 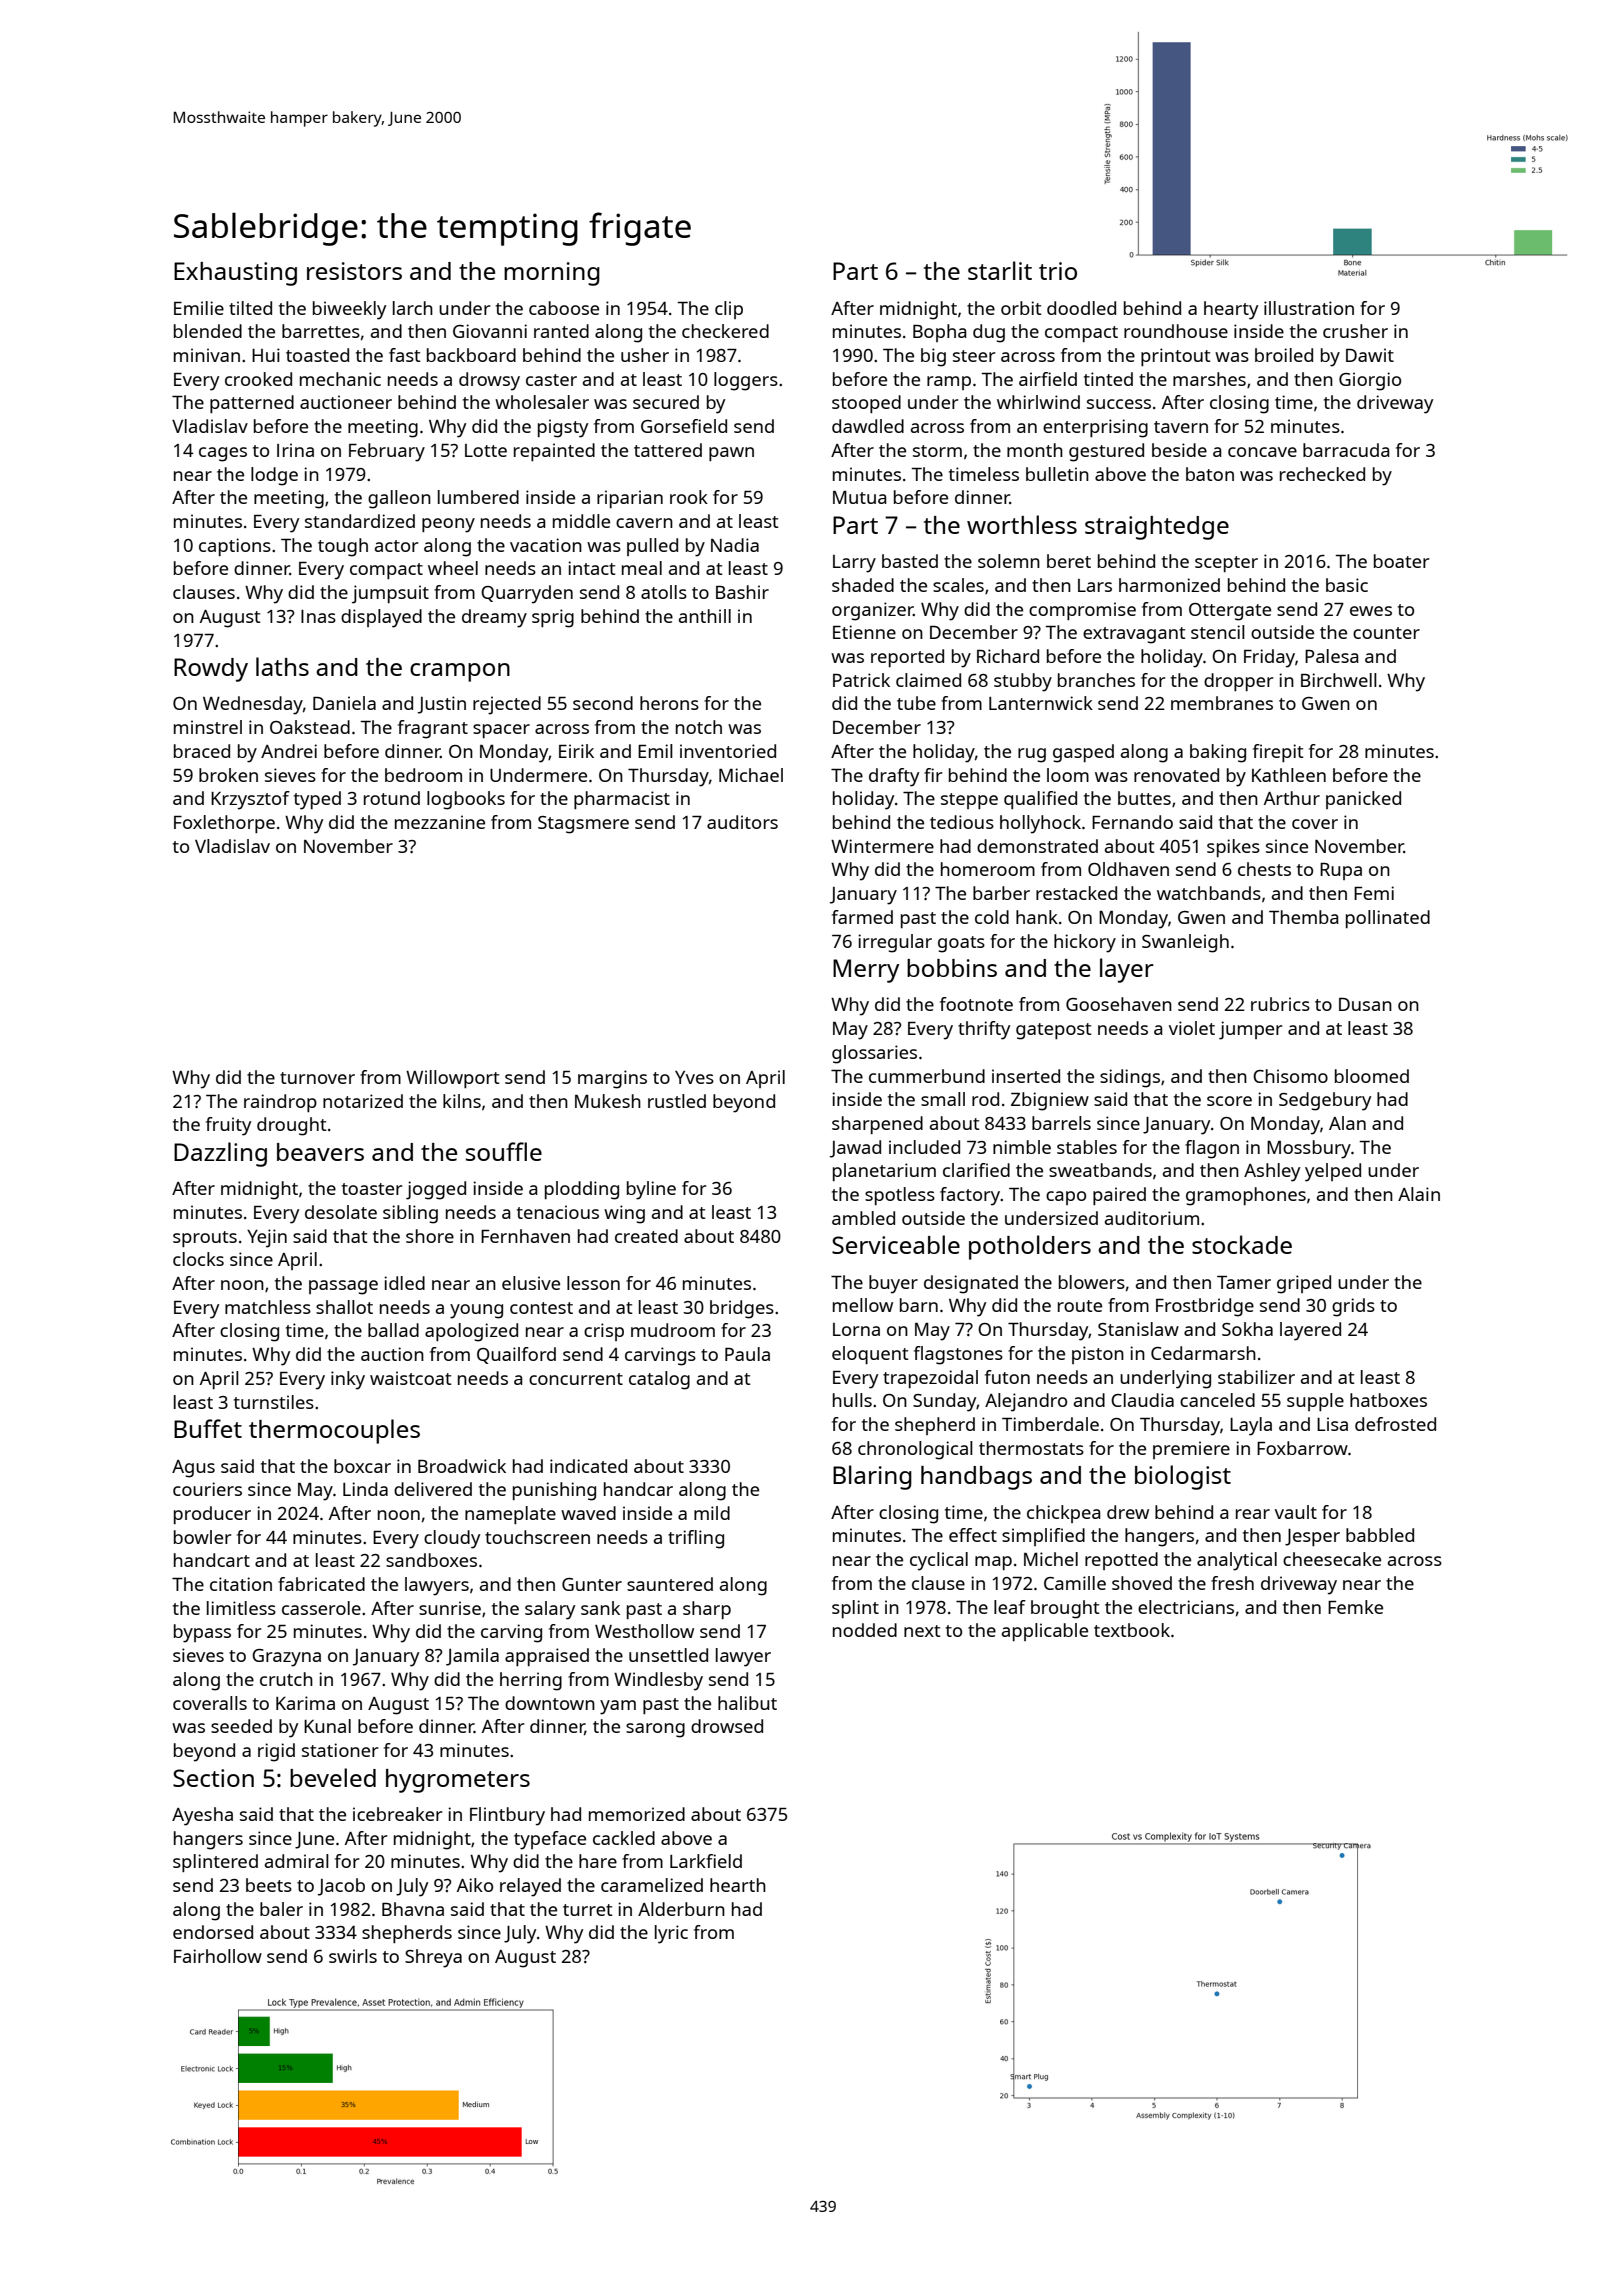 What do you see at coordinates (398, 1814) in the screenshot?
I see `icebreaker` at bounding box center [398, 1814].
